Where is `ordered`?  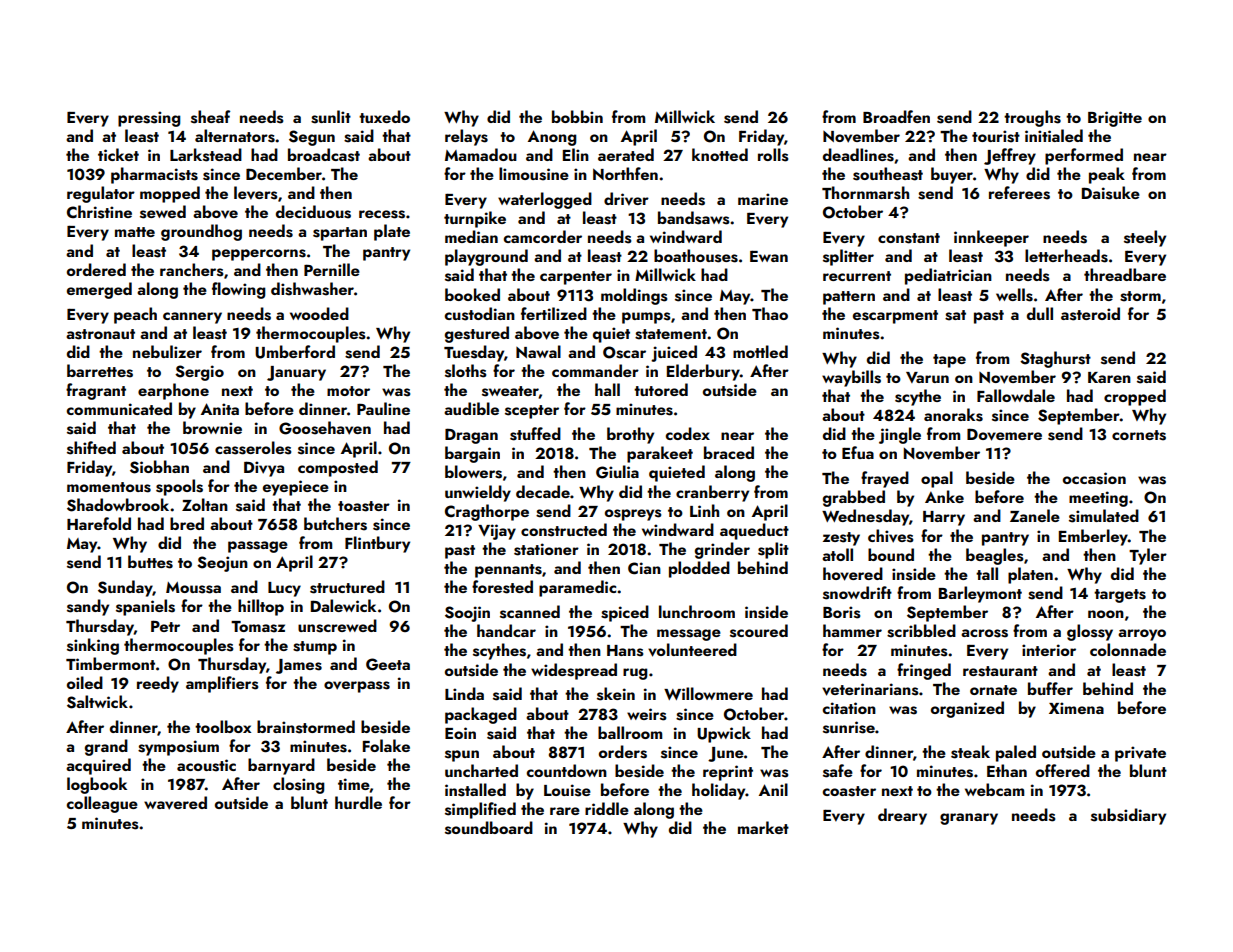 ordered is located at coordinates (96, 269).
